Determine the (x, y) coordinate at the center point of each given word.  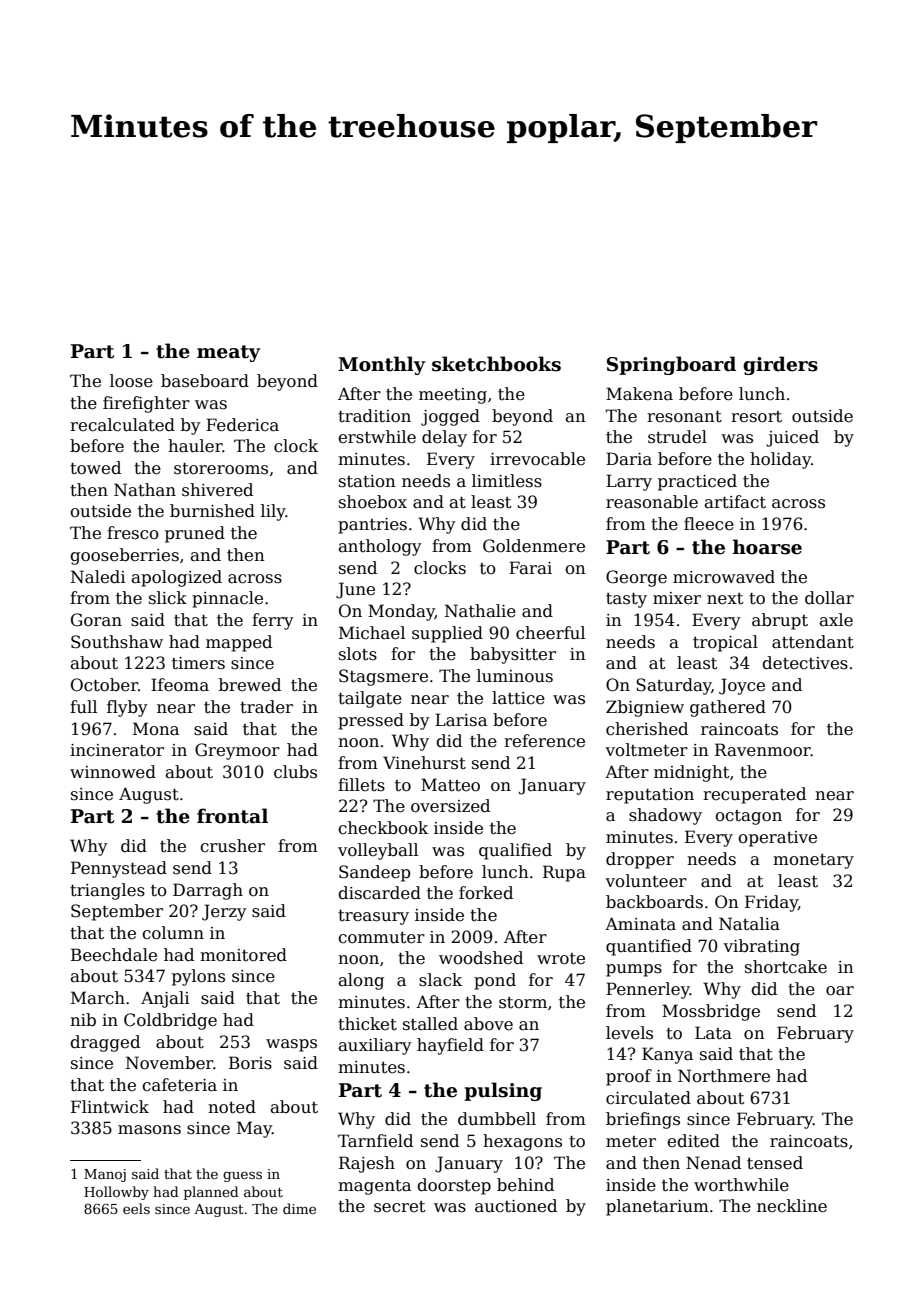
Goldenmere (534, 546)
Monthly (381, 365)
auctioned (516, 1206)
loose (131, 381)
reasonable (652, 502)
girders (780, 365)
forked (486, 893)
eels (136, 1208)
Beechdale (114, 955)
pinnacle (227, 599)
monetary (813, 861)
